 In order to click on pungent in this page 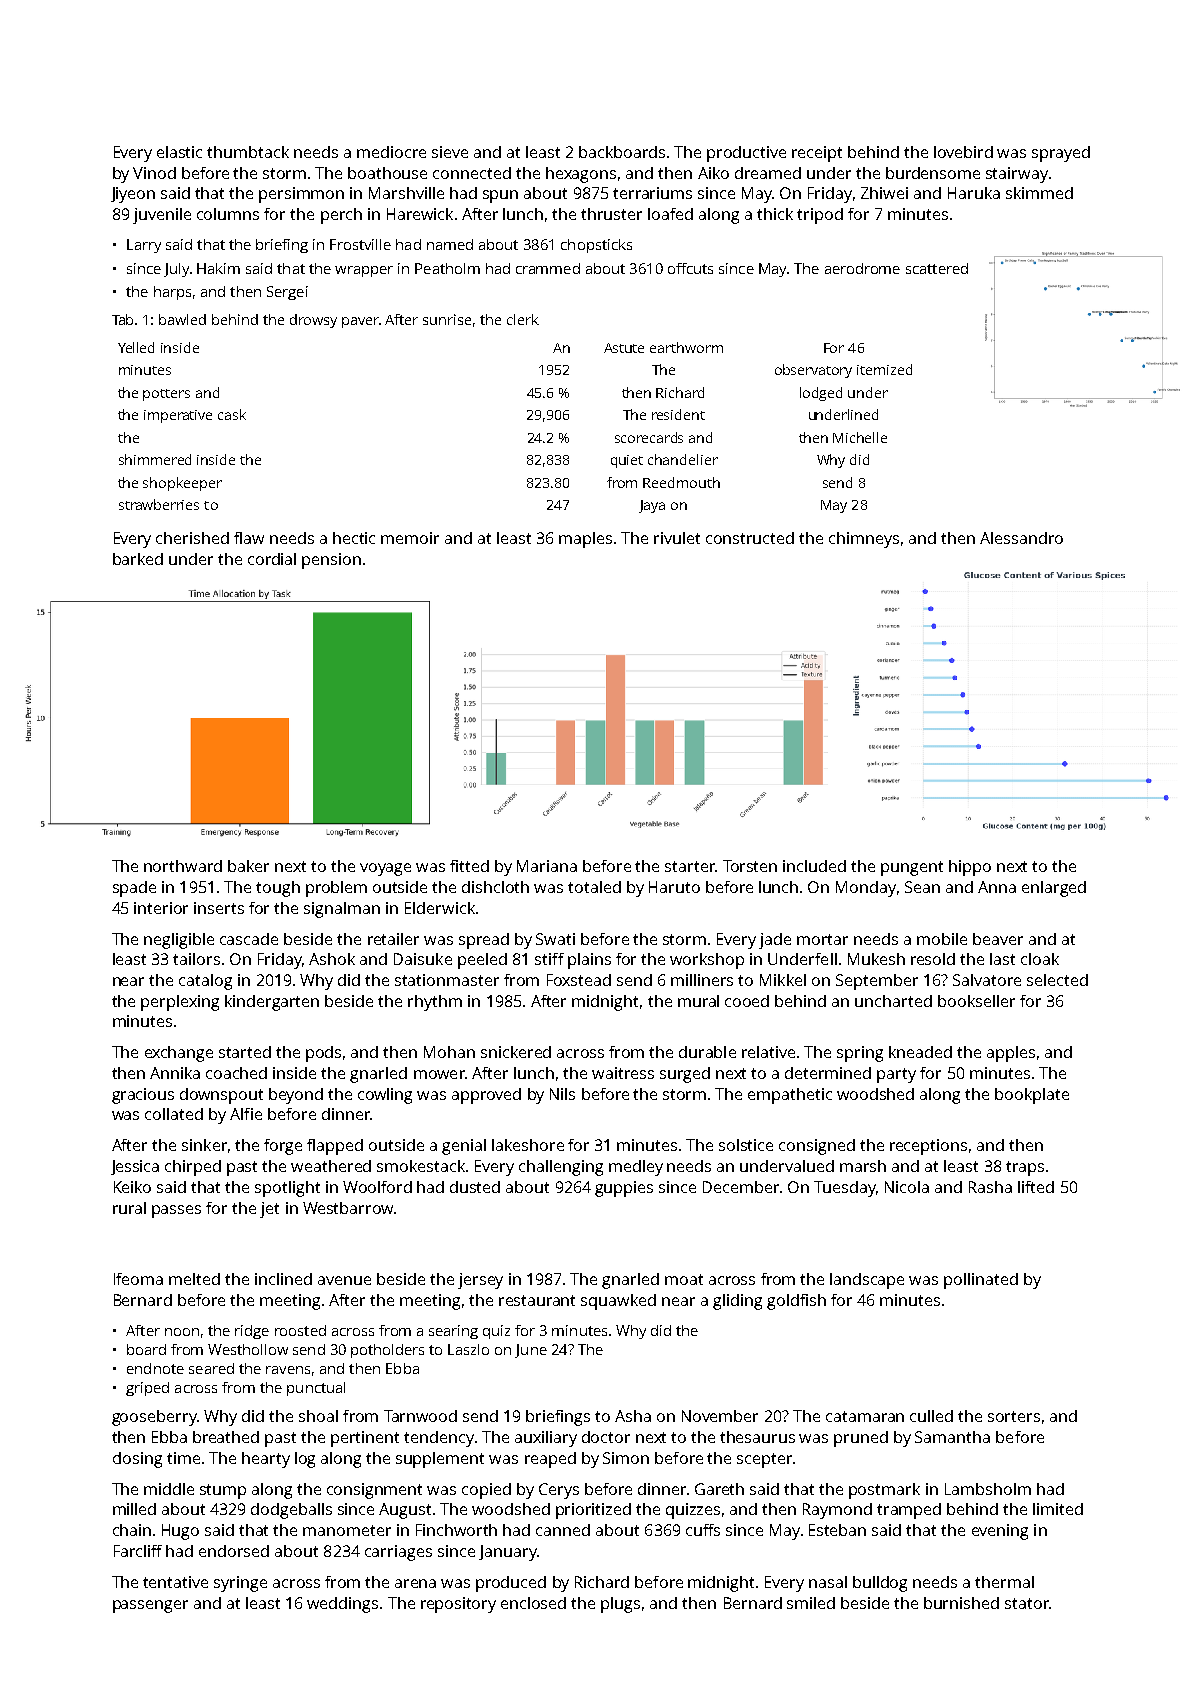, I will do `click(912, 868)`.
